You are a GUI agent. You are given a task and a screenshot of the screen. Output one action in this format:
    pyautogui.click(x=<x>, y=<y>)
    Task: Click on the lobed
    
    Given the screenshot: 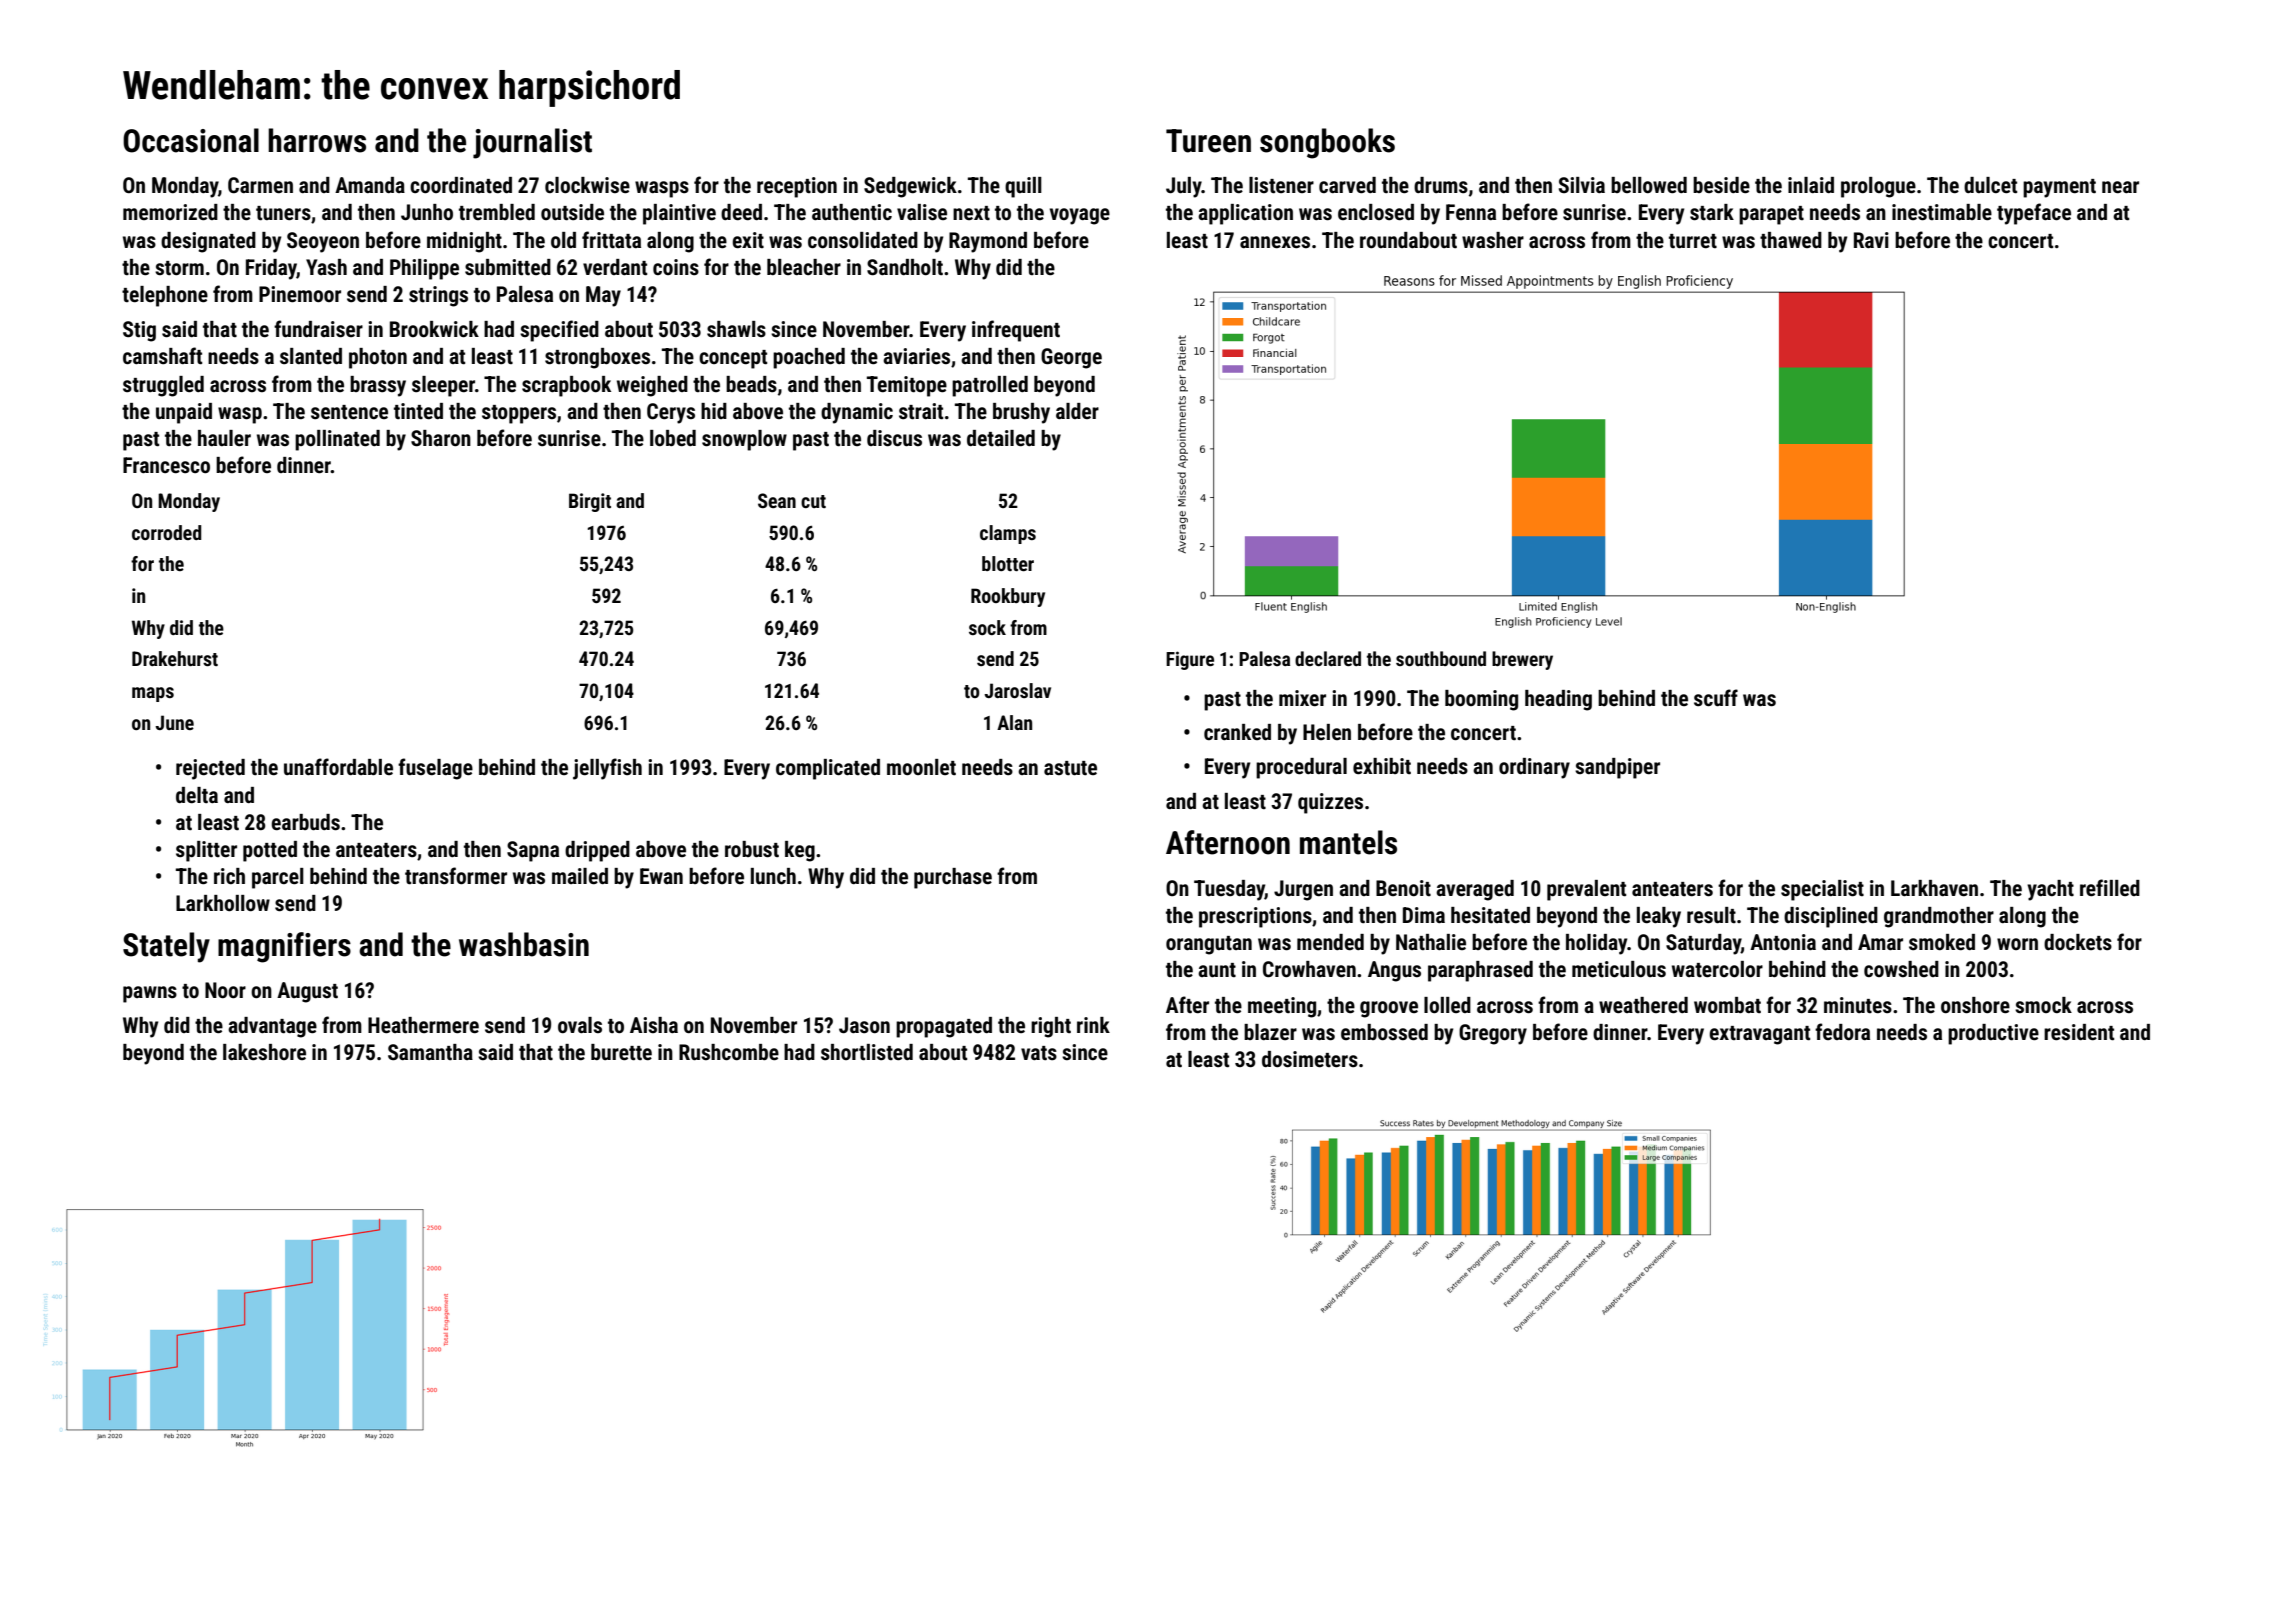 What is the action you would take?
    pyautogui.click(x=673, y=438)
